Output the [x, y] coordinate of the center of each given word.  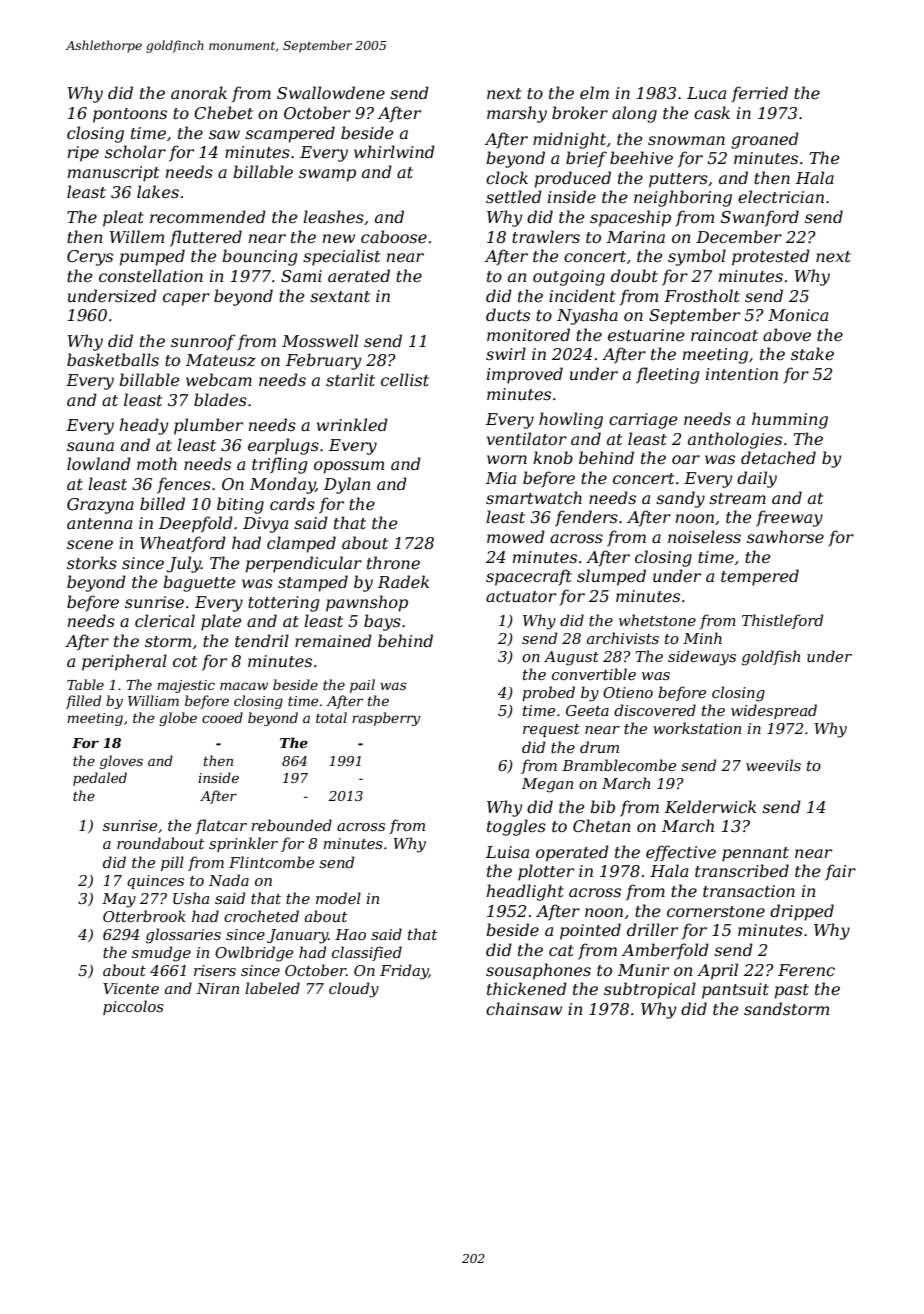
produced [573, 179]
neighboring [683, 198]
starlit [350, 379]
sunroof [203, 342]
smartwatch [534, 497]
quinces [155, 882]
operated [572, 853]
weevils [773, 765]
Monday [282, 485]
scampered [290, 134]
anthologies [735, 440]
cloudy [354, 990]
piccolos [133, 1007]
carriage [643, 421]
